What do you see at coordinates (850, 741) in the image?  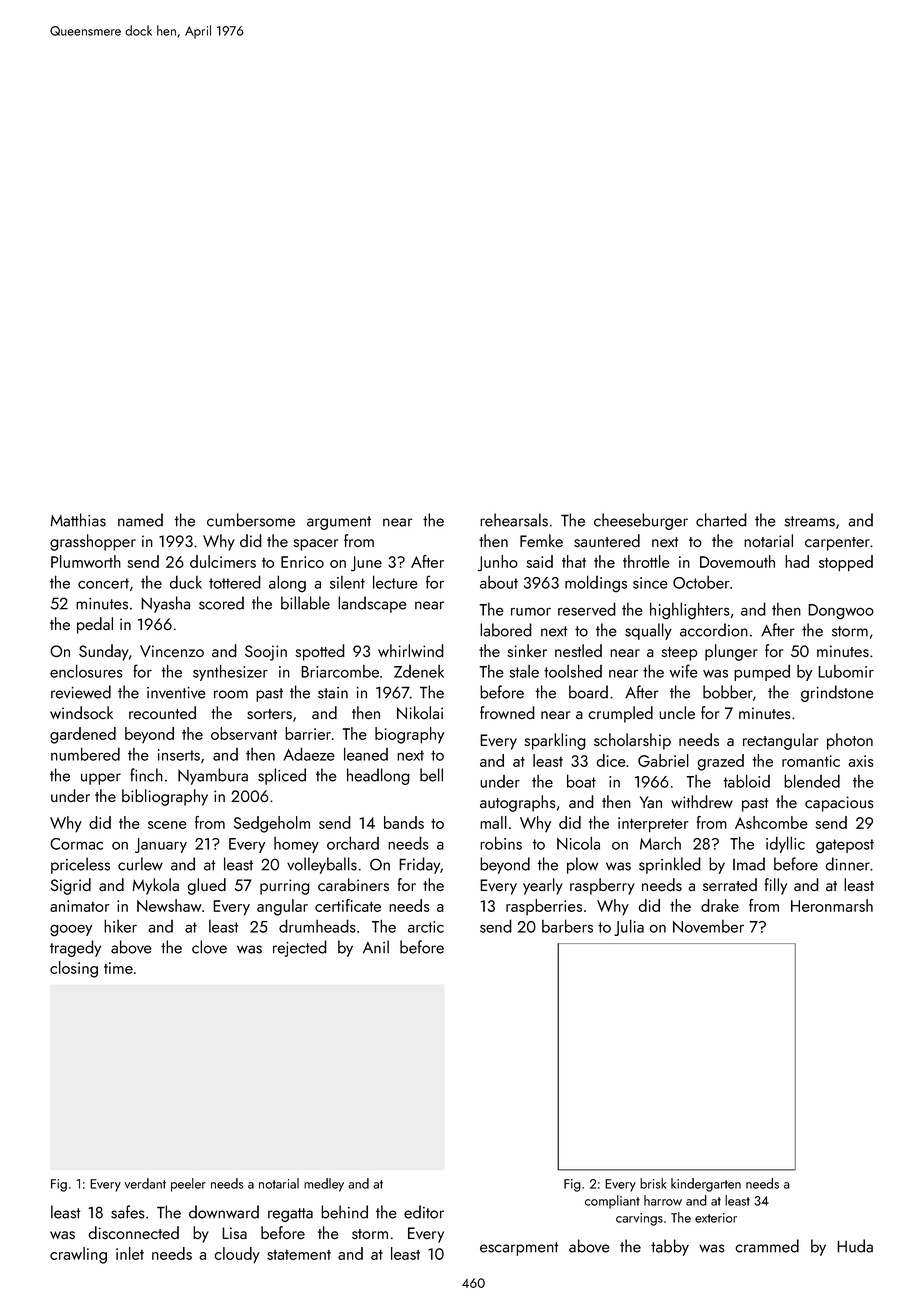 I see `photon` at bounding box center [850, 741].
